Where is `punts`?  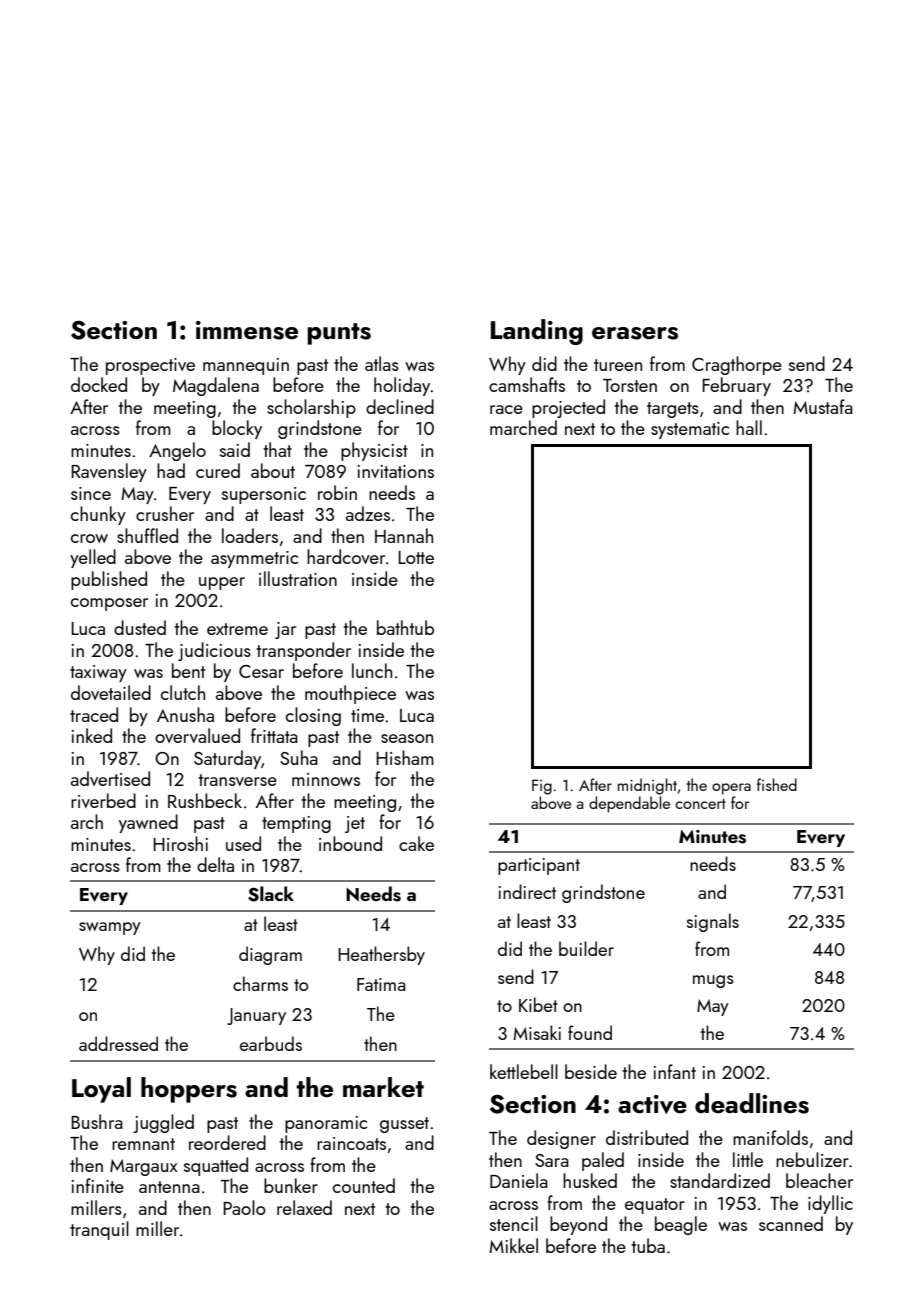 punts is located at coordinates (339, 334).
